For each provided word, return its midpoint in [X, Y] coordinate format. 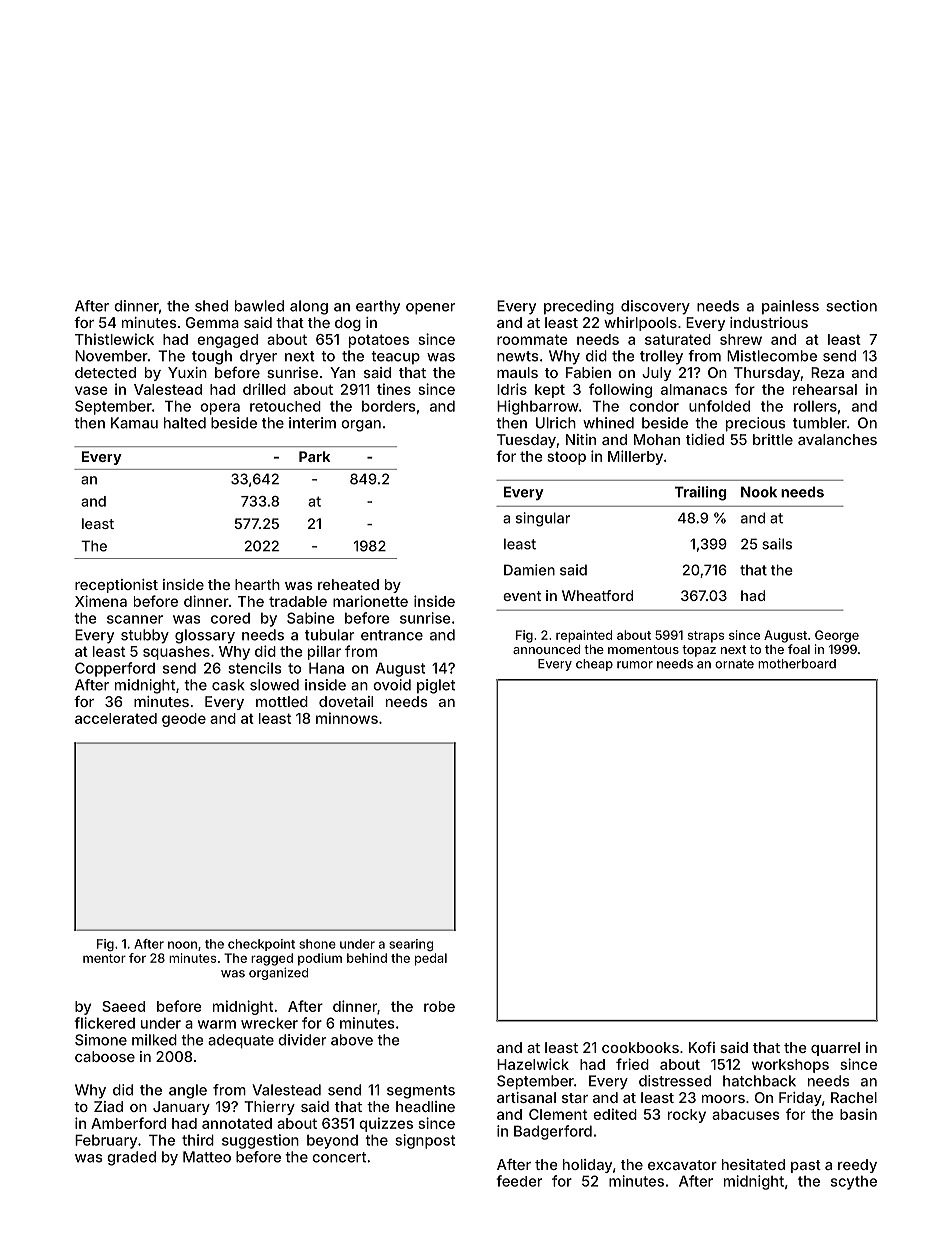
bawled [259, 306]
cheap [594, 665]
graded [131, 1158]
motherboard [797, 664]
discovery [655, 307]
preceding [579, 307]
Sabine [310, 618]
